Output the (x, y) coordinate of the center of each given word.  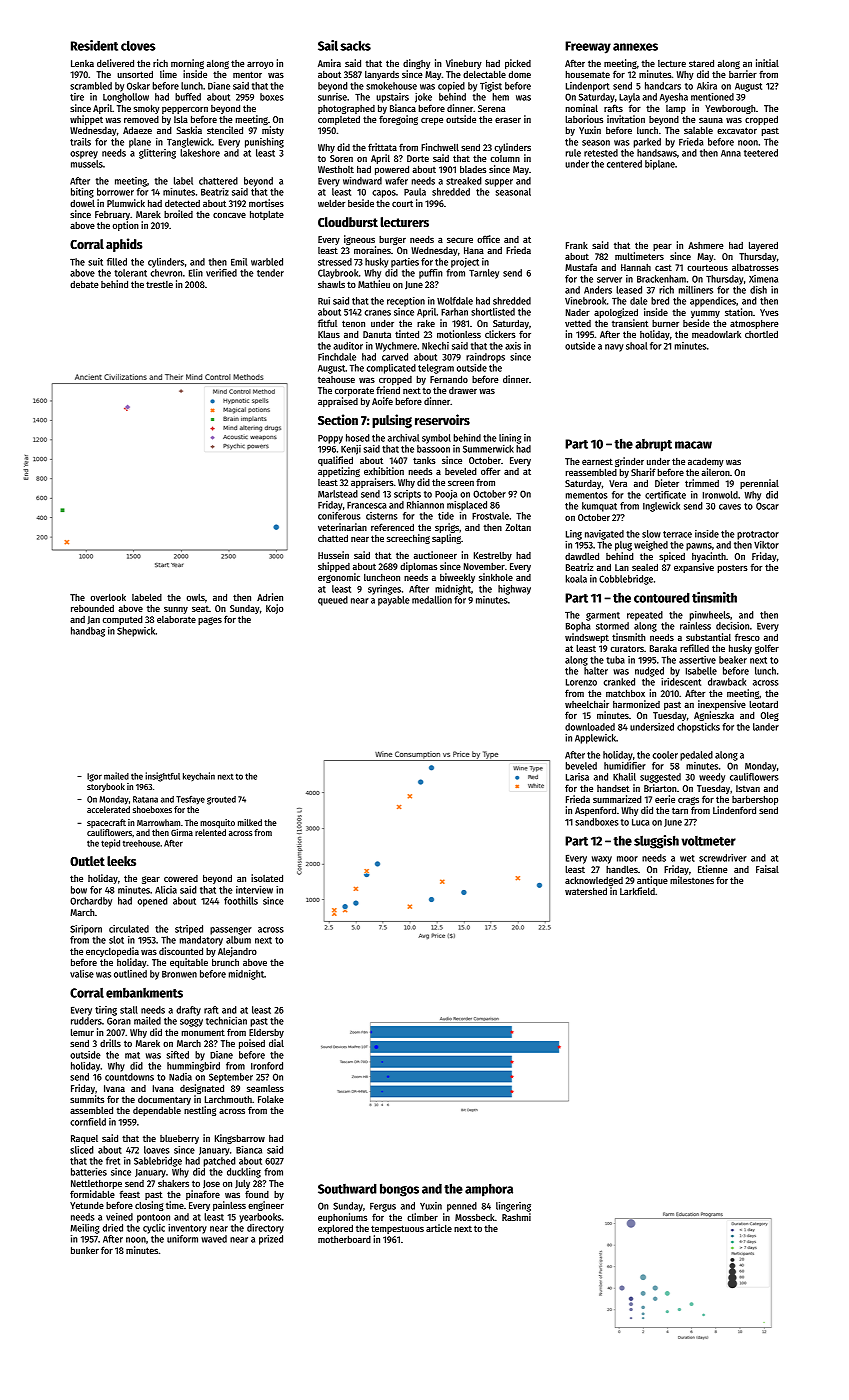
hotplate (267, 215)
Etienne (712, 869)
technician (226, 1021)
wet (687, 858)
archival (403, 438)
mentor (247, 74)
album (238, 940)
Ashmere (705, 245)
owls (196, 597)
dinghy (416, 64)
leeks (121, 861)
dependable (157, 1111)
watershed (586, 891)
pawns (699, 547)
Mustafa (581, 267)
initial (767, 63)
